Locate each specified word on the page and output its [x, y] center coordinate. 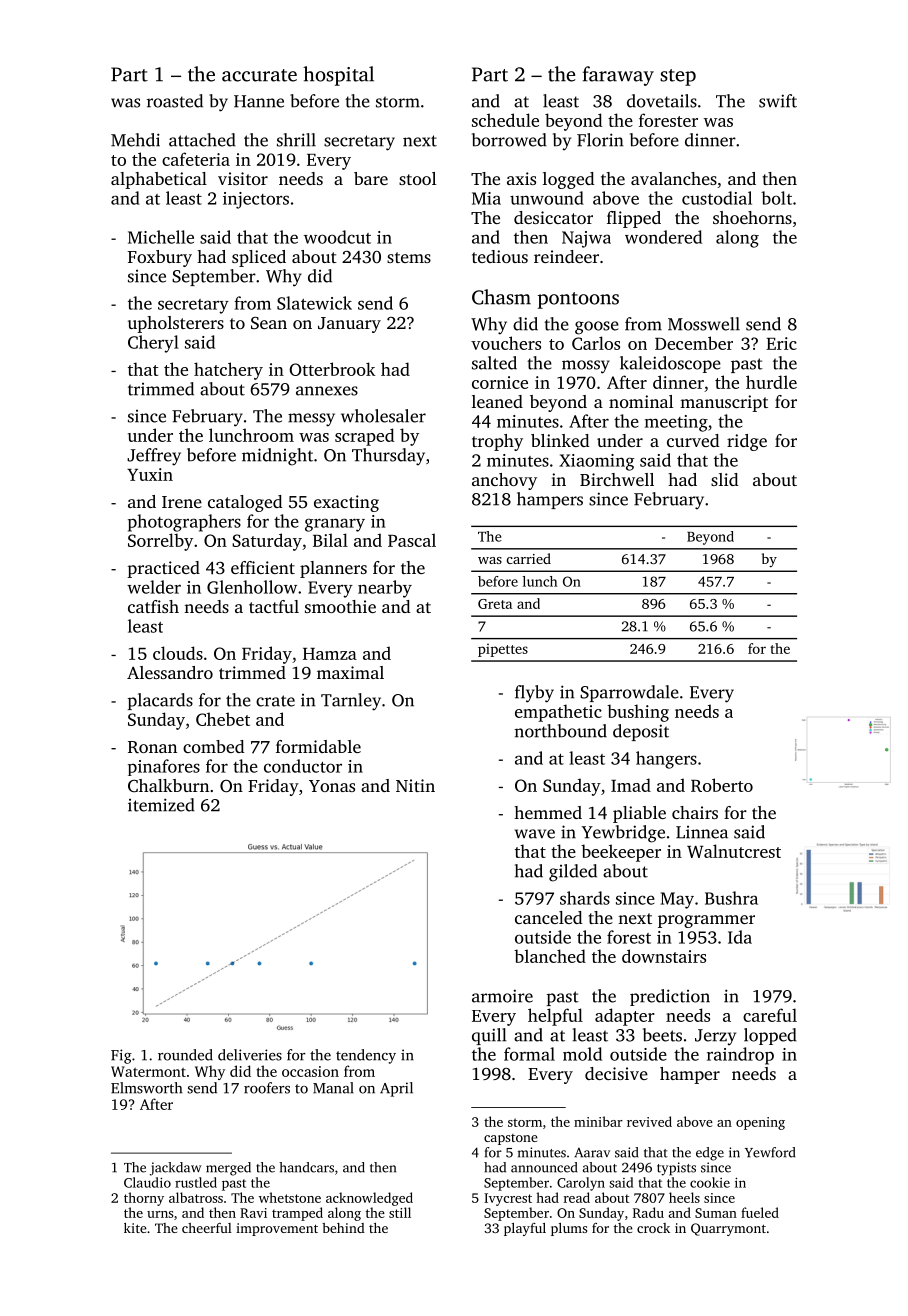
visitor [243, 178]
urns [160, 1214]
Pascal [412, 540]
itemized [161, 805]
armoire [502, 996]
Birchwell [617, 479]
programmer [706, 921]
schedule [505, 120]
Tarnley [351, 702]
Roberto [722, 785]
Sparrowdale [629, 693]
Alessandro [170, 672]
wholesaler [383, 416]
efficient [263, 567]
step [678, 77]
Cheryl [153, 344]
